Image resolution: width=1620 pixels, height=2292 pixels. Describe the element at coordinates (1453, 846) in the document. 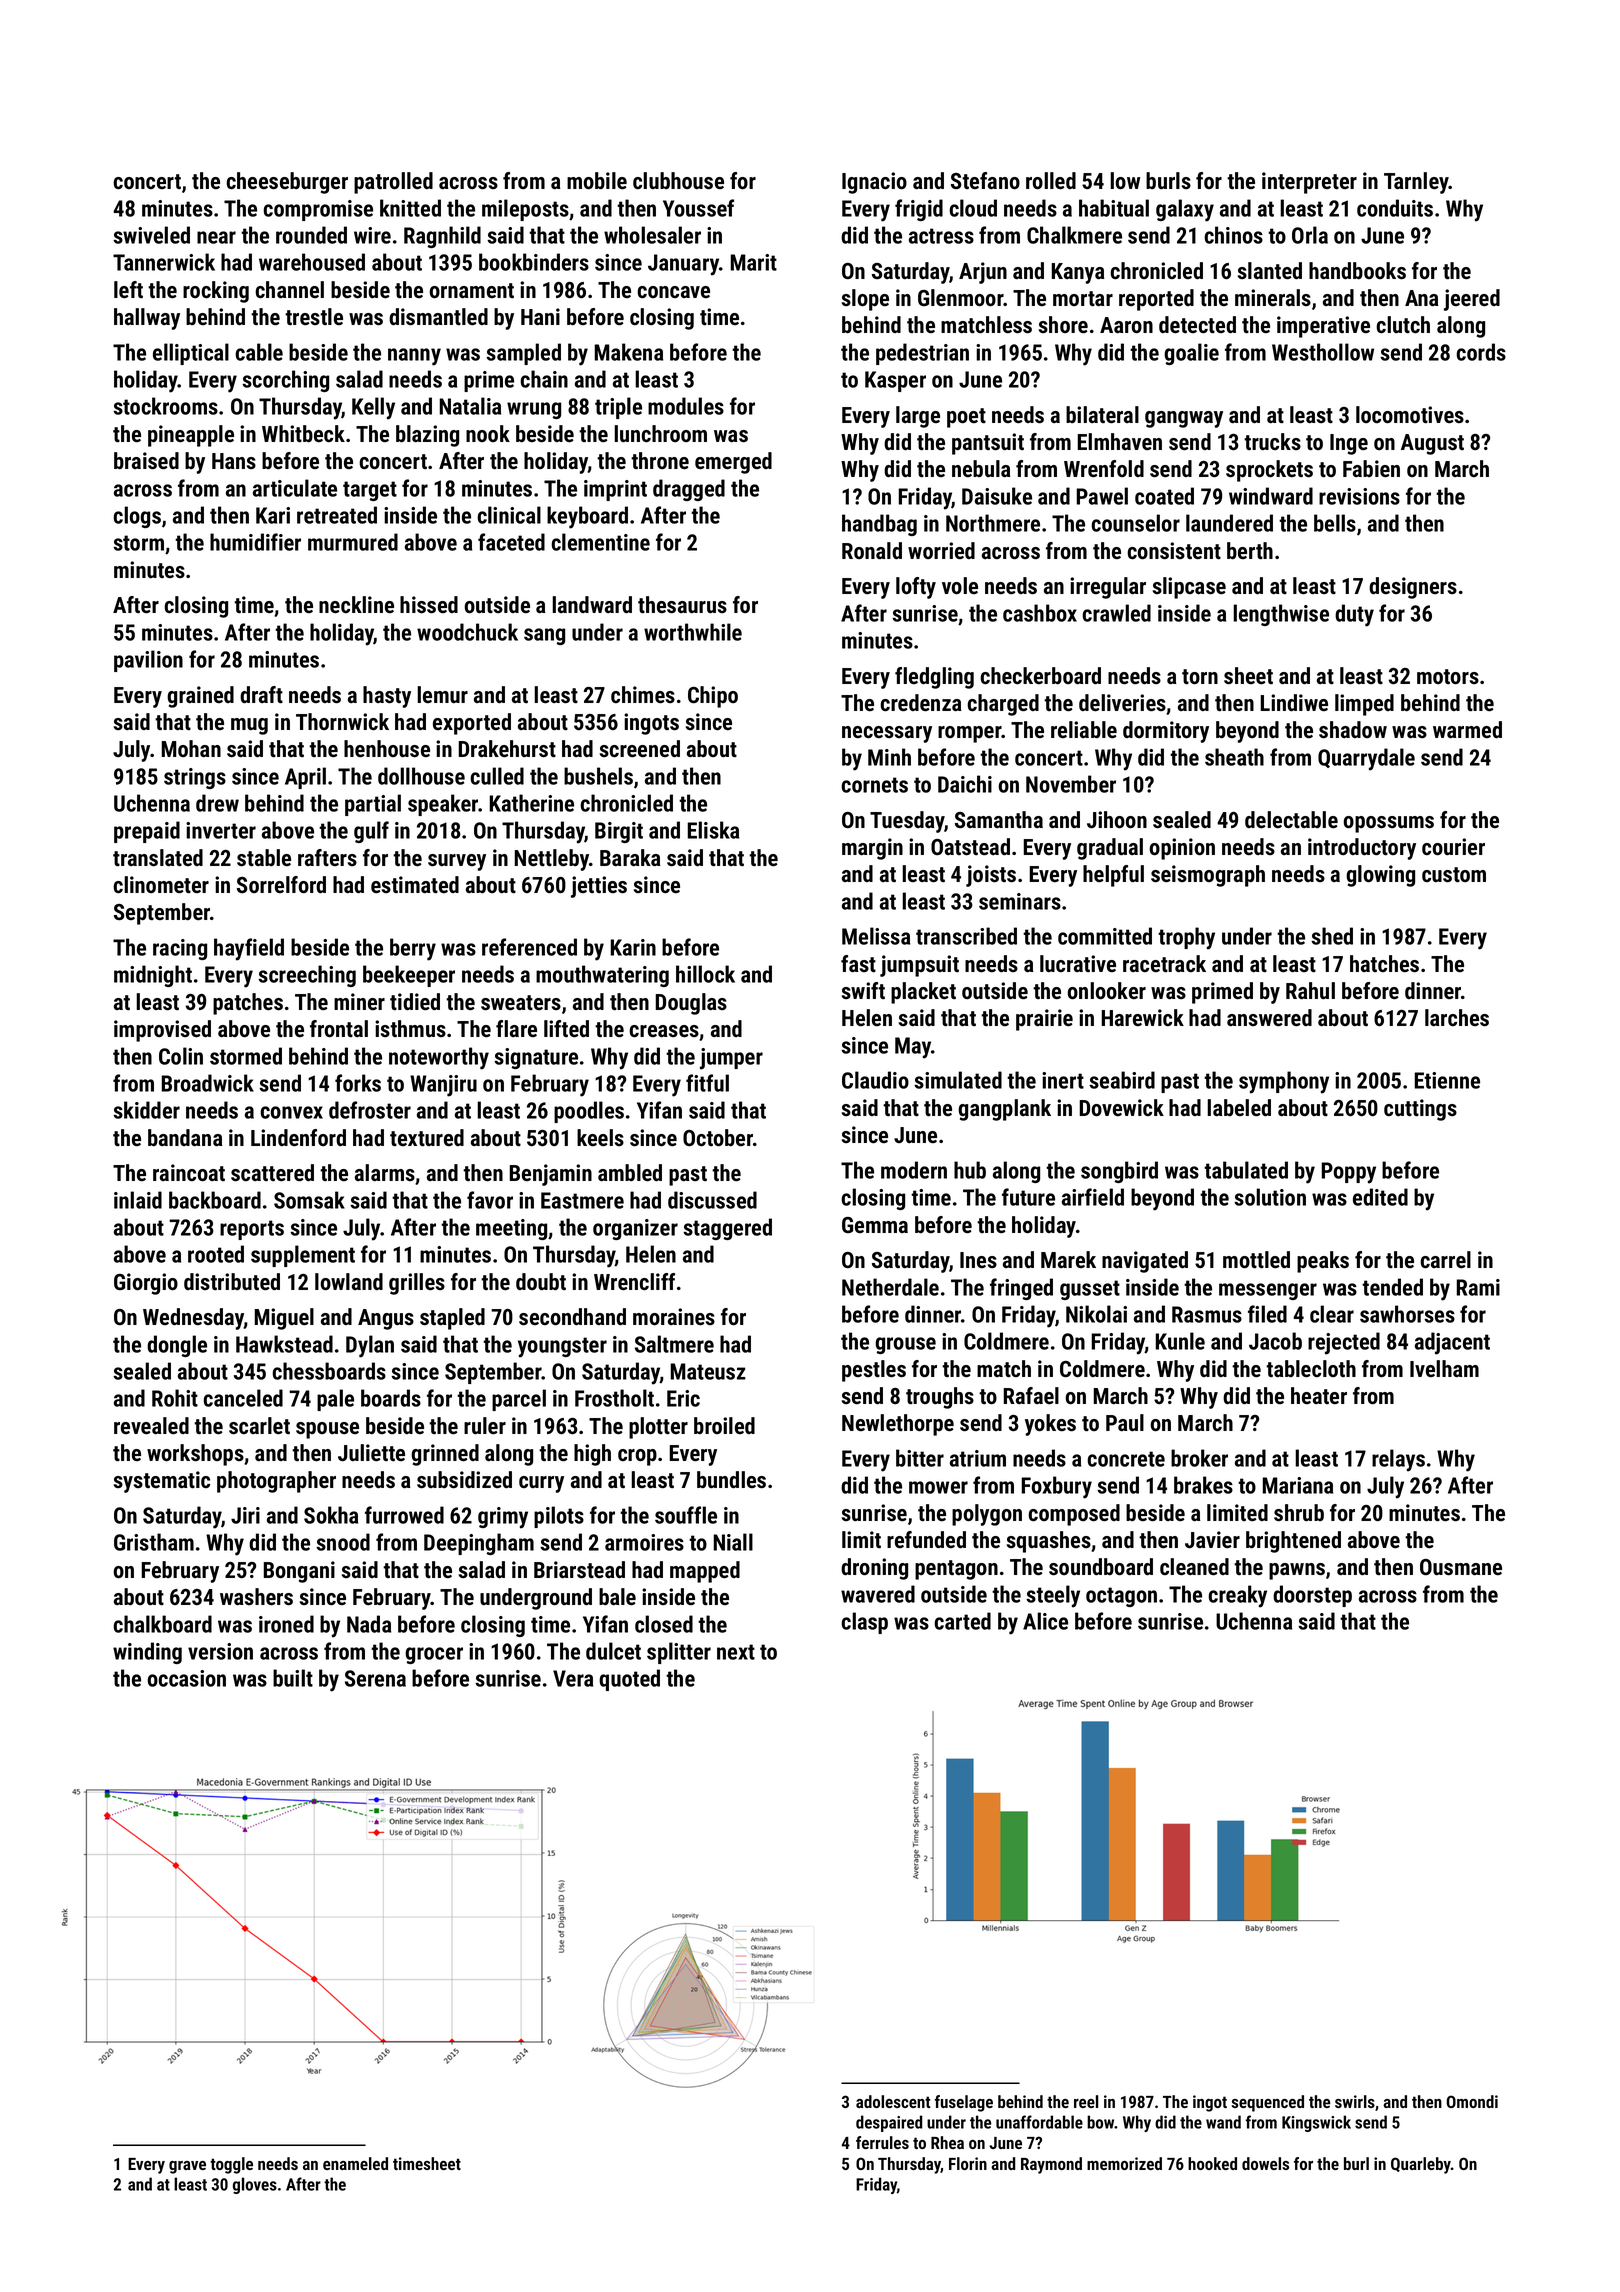

I see `courier` at that location.
